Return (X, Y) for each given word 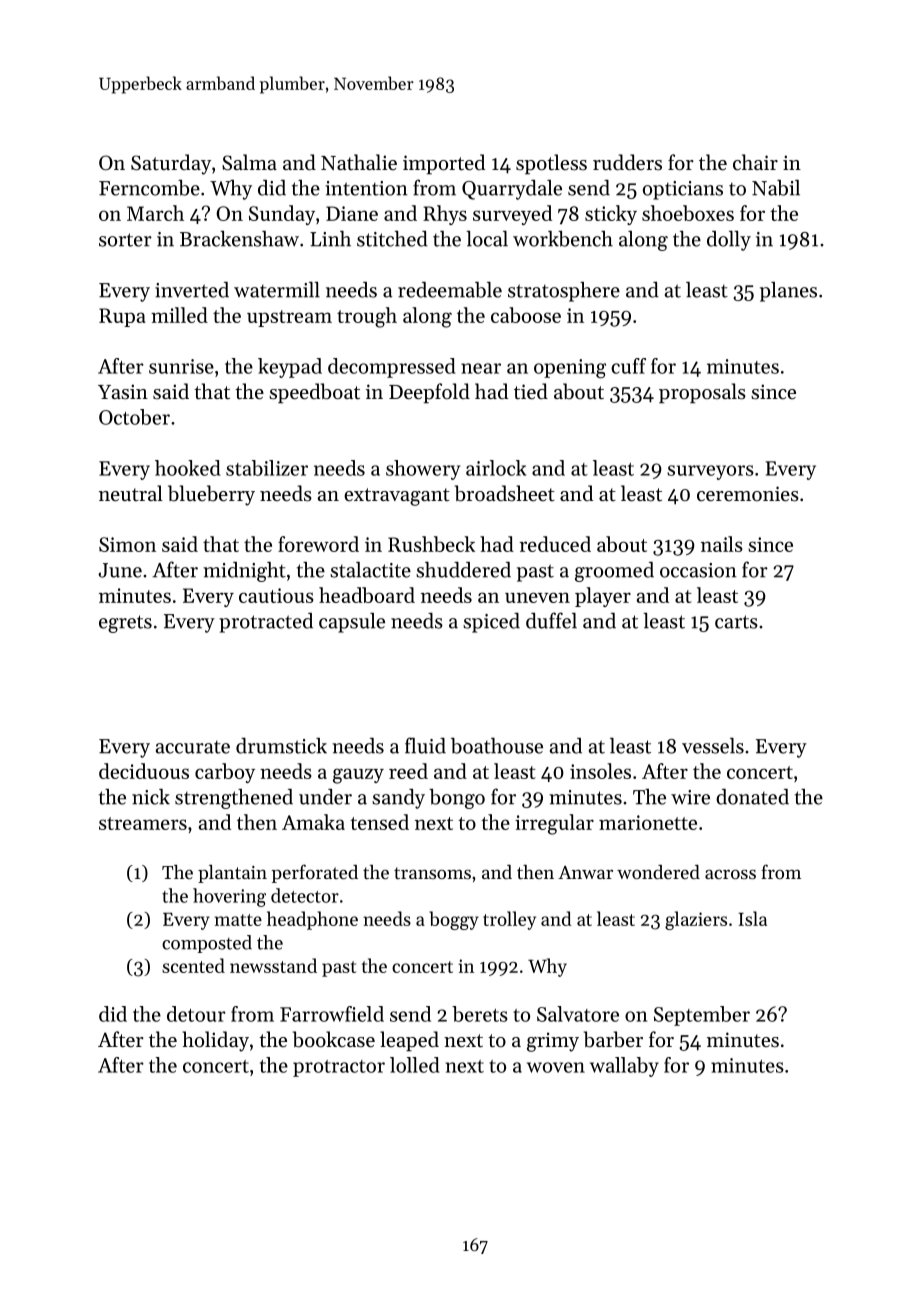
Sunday (282, 215)
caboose (526, 315)
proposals (702, 393)
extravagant (397, 497)
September (702, 1016)
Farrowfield (332, 1014)
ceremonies (748, 494)
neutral (131, 493)
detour (196, 1014)
